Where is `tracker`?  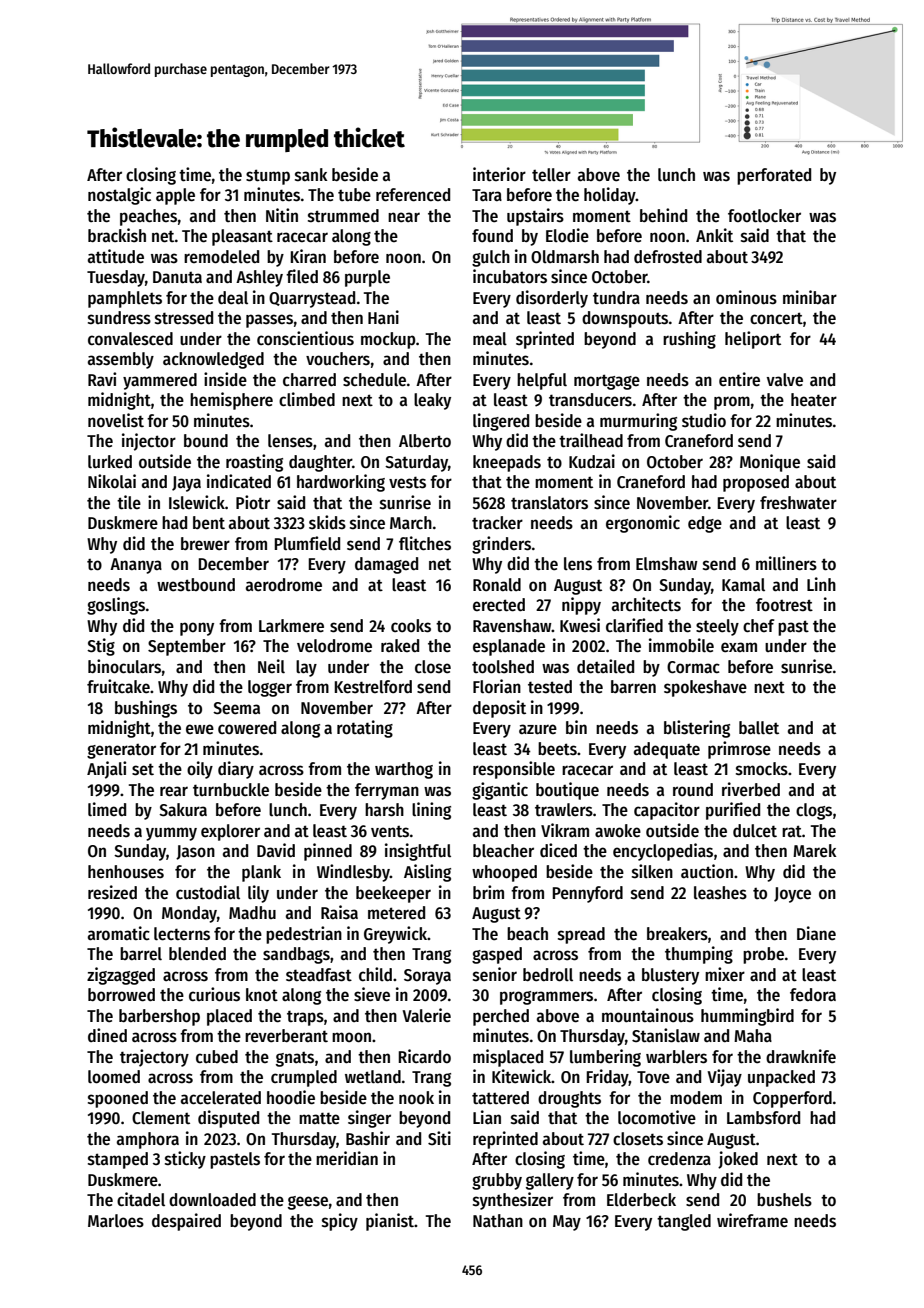 tracker is located at coordinates (497, 523).
